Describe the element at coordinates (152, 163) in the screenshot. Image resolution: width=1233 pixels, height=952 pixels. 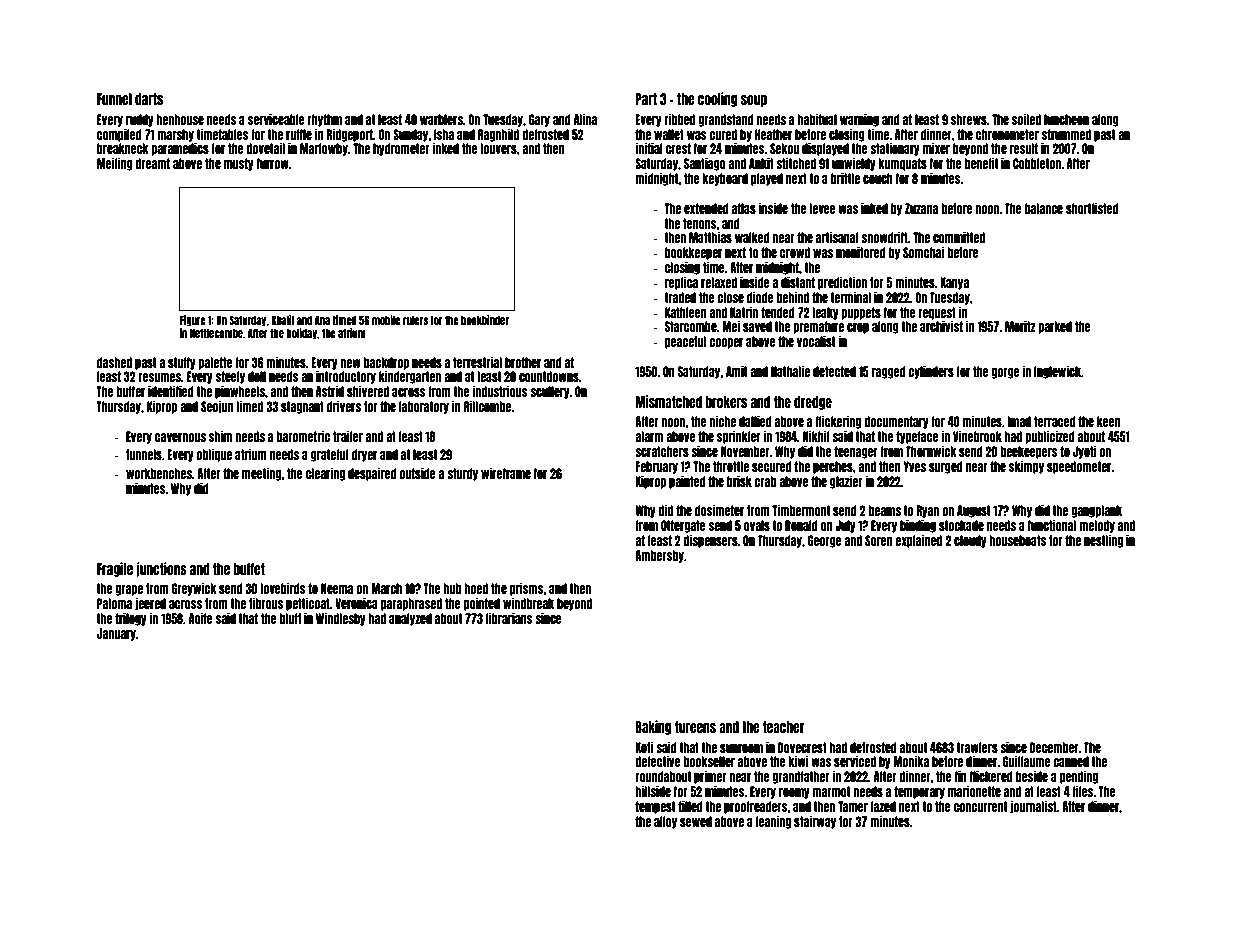
I see `dreamt` at that location.
